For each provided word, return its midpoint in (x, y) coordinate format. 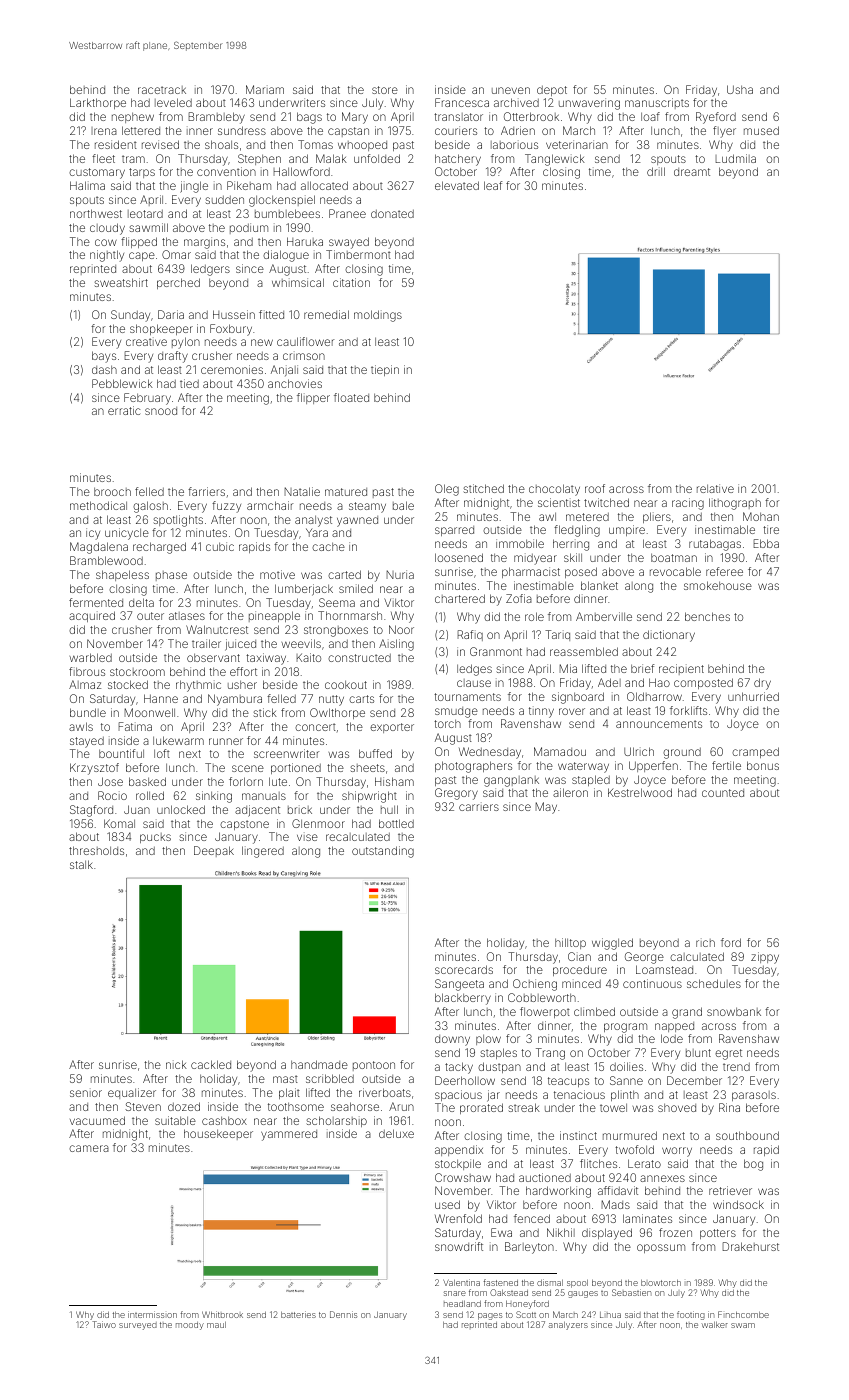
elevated (457, 185)
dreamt (692, 172)
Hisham (394, 781)
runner (226, 741)
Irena (104, 131)
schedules (714, 983)
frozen (675, 1232)
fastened (500, 1282)
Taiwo (104, 1324)
